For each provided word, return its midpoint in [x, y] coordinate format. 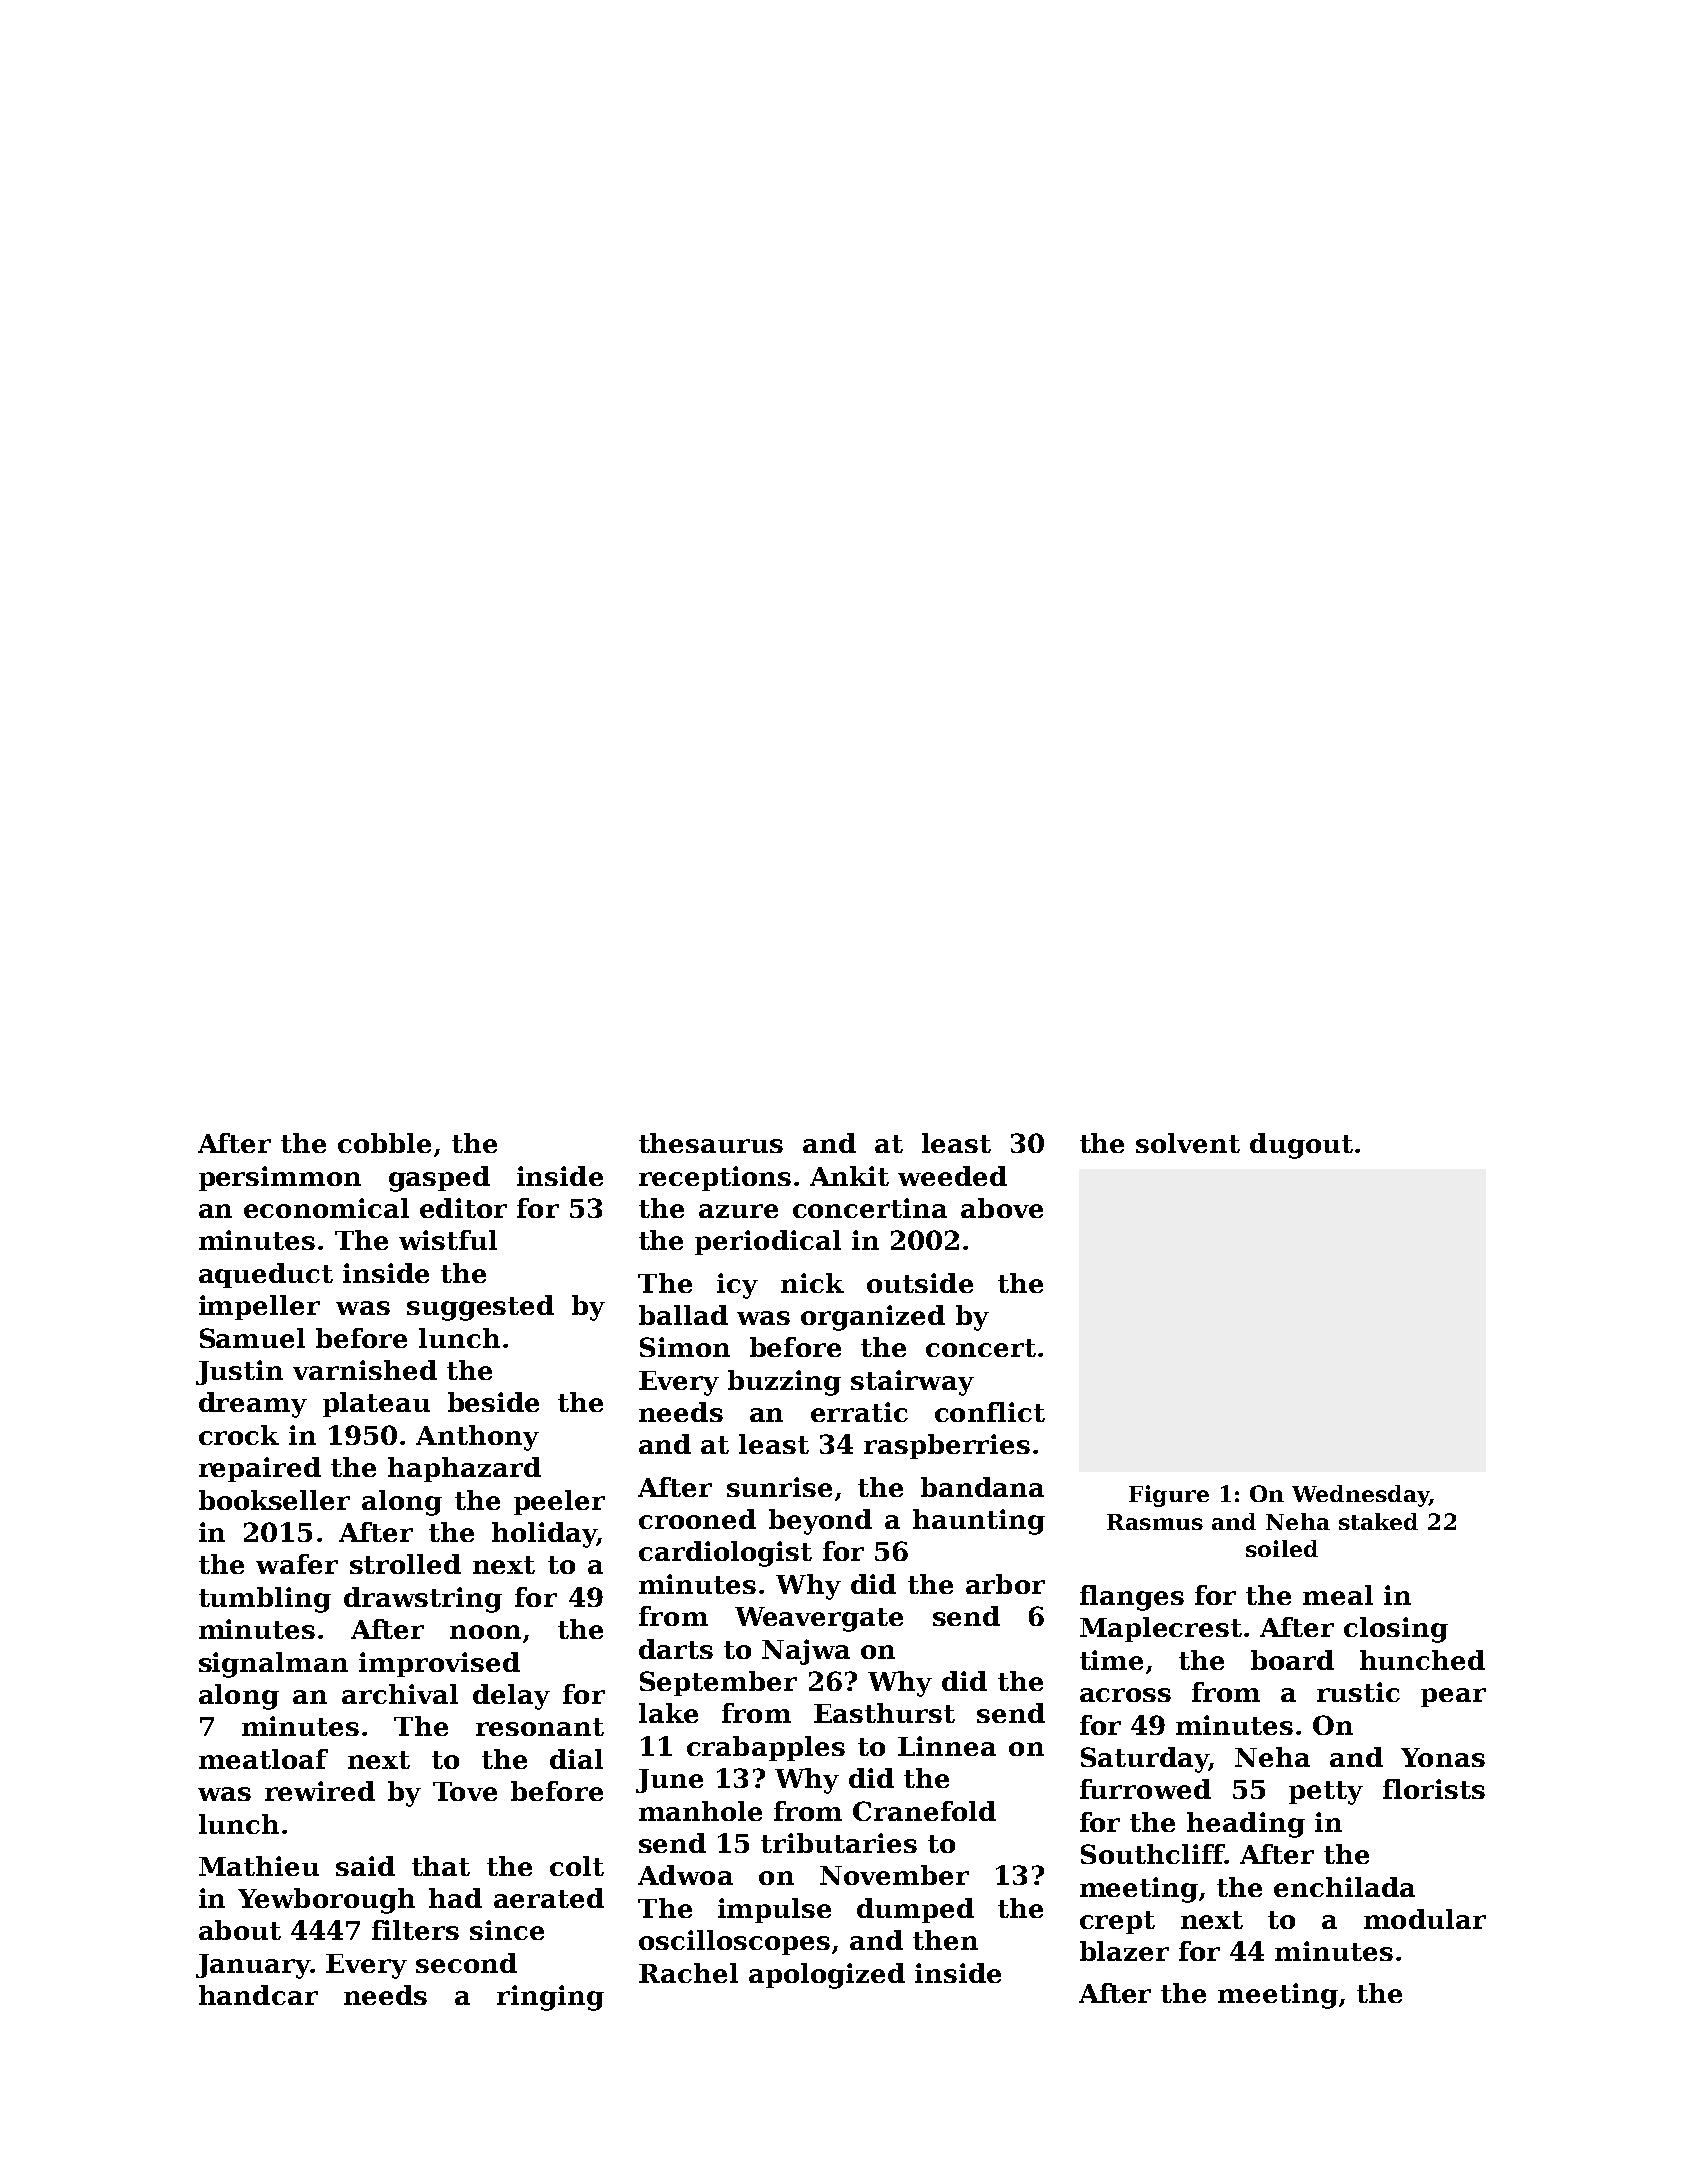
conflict [990, 1412]
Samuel [252, 1338]
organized [873, 1318]
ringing [550, 1998]
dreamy [253, 1405]
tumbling [265, 1600]
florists [1434, 1789]
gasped [439, 1179]
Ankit [849, 1176]
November [894, 1875]
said [365, 1866]
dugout [1301, 1146]
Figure [1169, 1496]
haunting [979, 1522]
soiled [1282, 1548]
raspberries [947, 1446]
